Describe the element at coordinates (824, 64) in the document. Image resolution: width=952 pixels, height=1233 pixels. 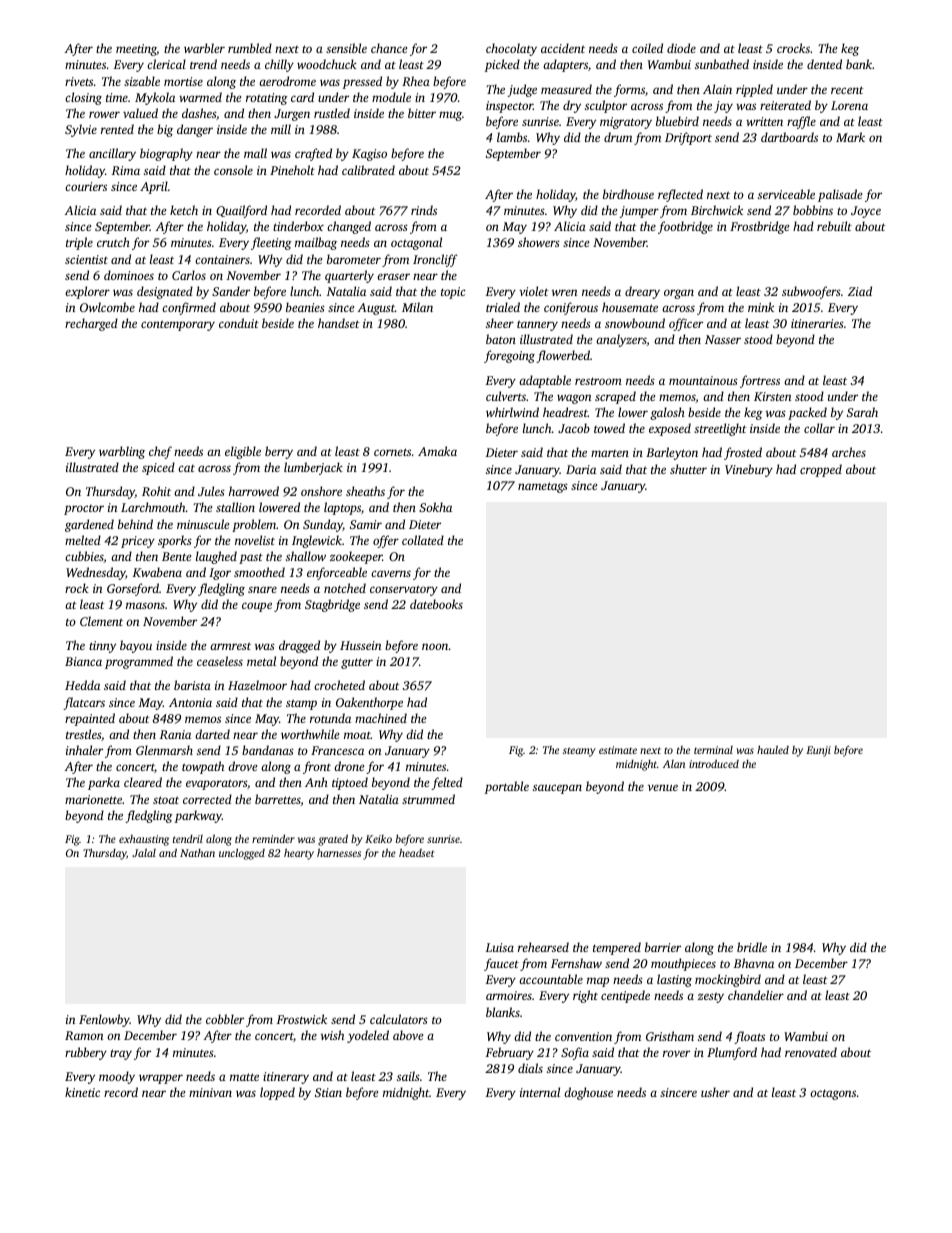
I see `dented` at that location.
